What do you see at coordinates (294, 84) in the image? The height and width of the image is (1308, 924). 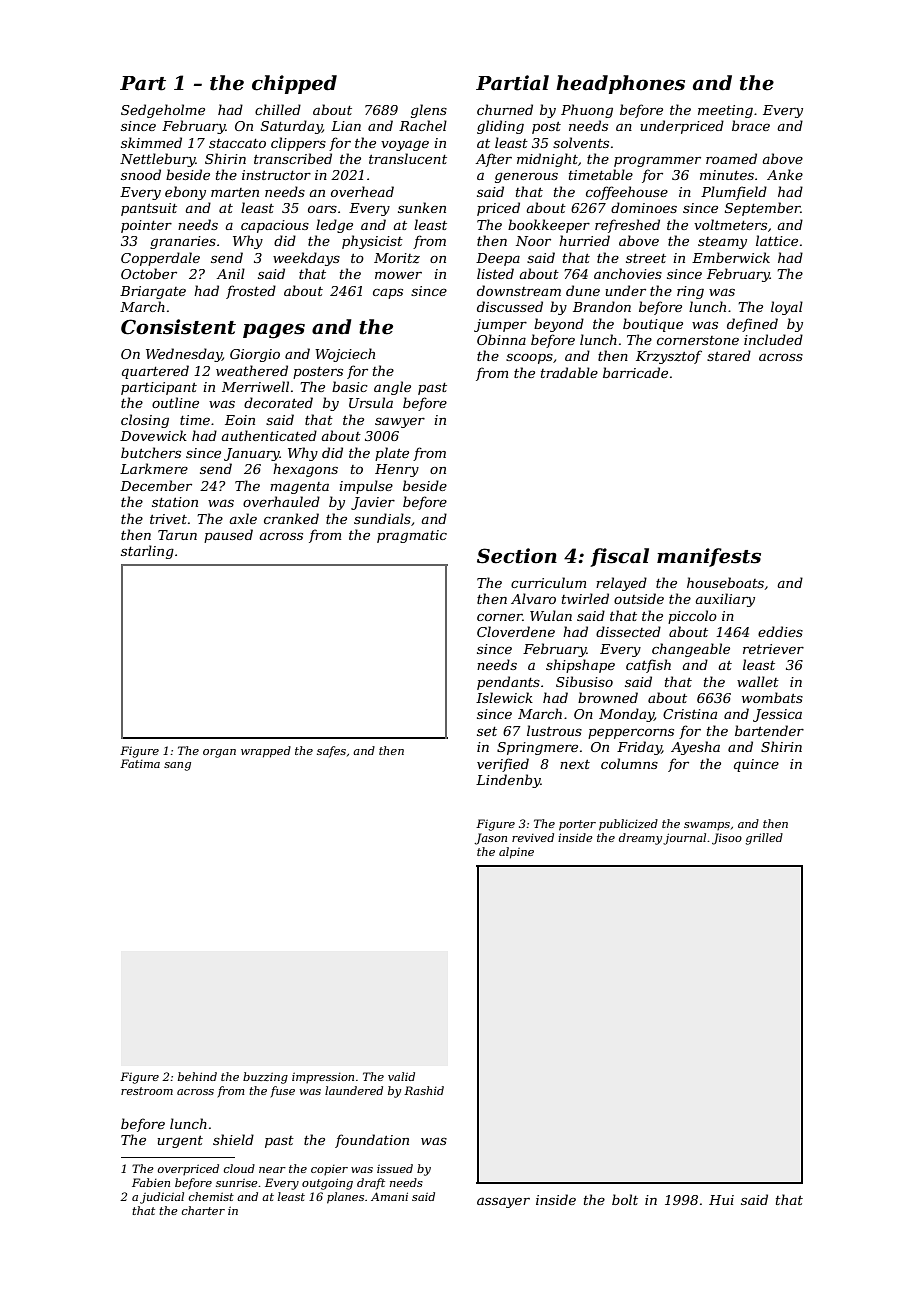 I see `chipped` at bounding box center [294, 84].
